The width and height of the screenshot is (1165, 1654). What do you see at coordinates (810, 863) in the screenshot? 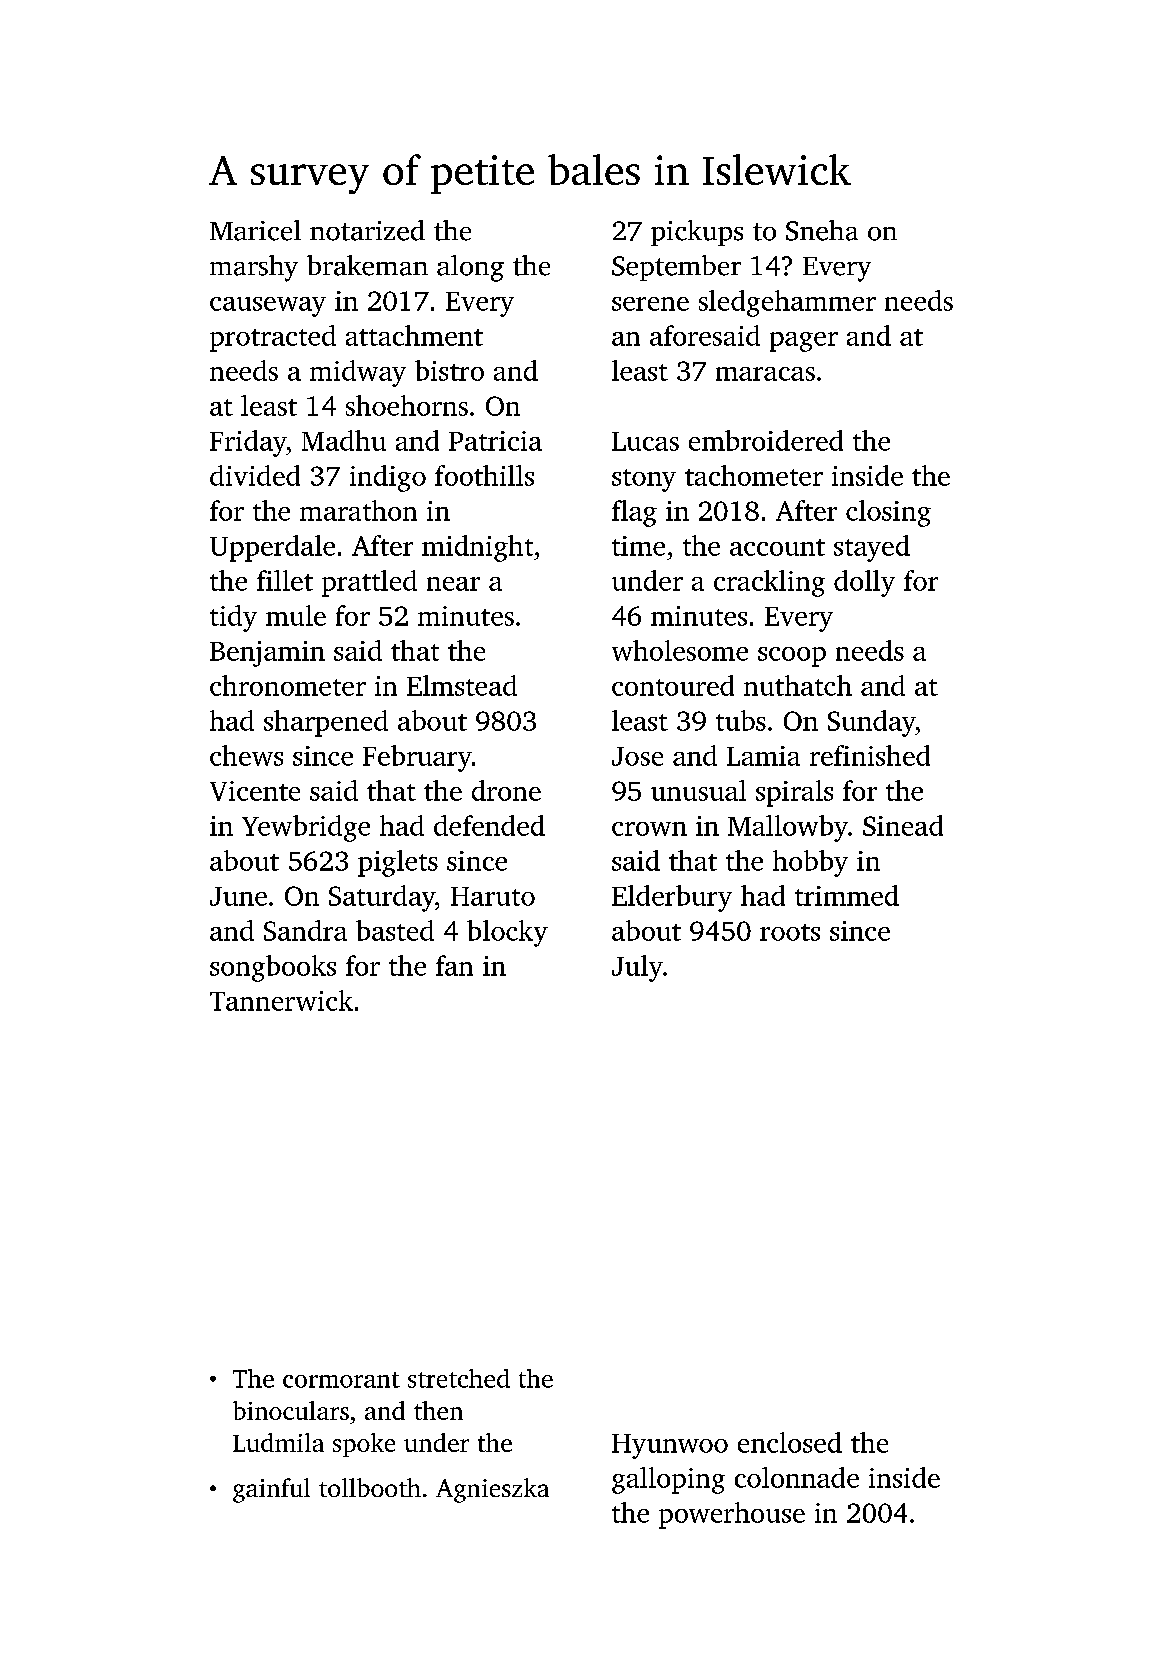
I see `hobby` at bounding box center [810, 863].
